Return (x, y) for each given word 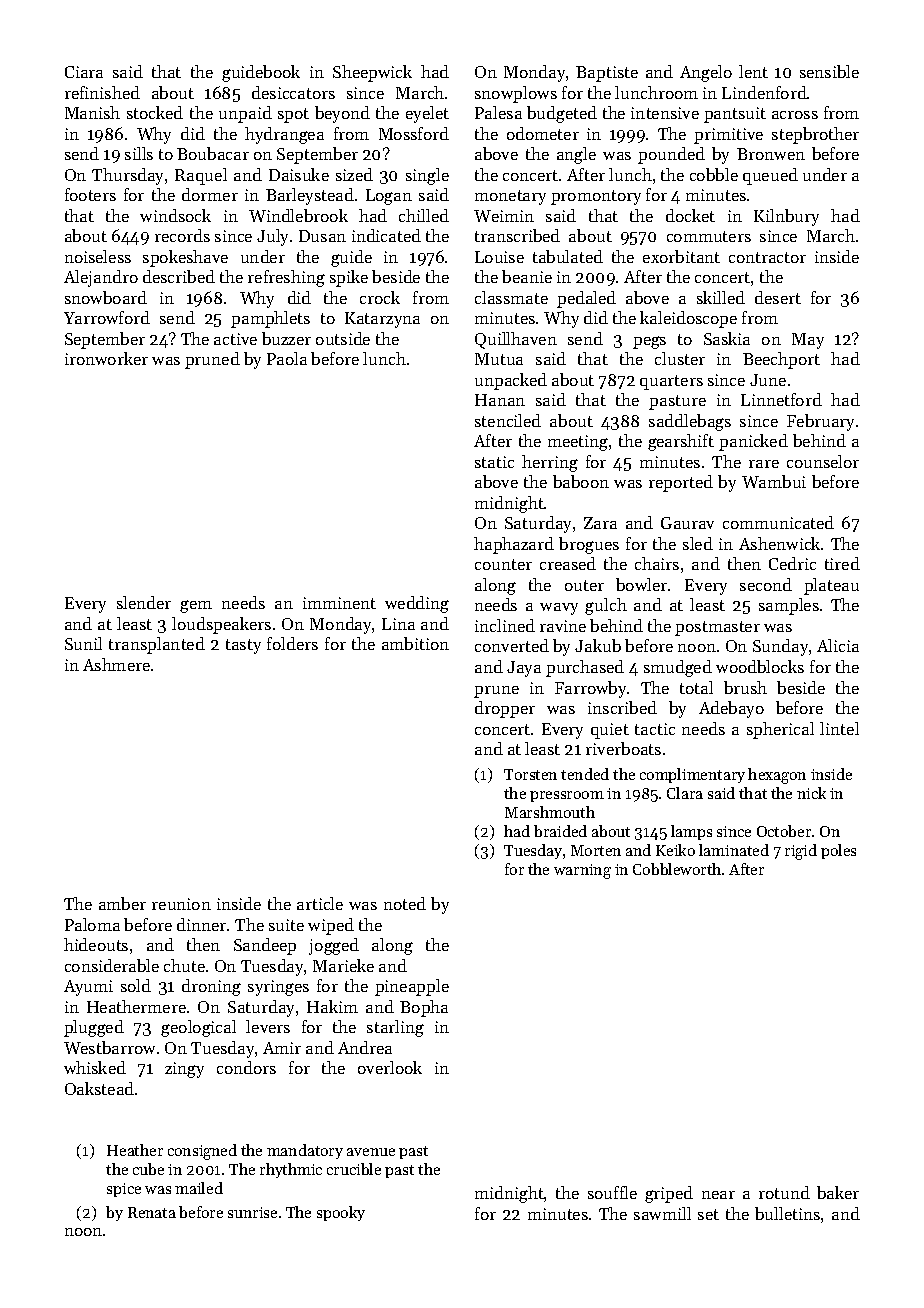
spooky (341, 1213)
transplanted (157, 645)
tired (842, 563)
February (820, 422)
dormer (210, 194)
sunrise (252, 1212)
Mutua (499, 359)
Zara (600, 523)
